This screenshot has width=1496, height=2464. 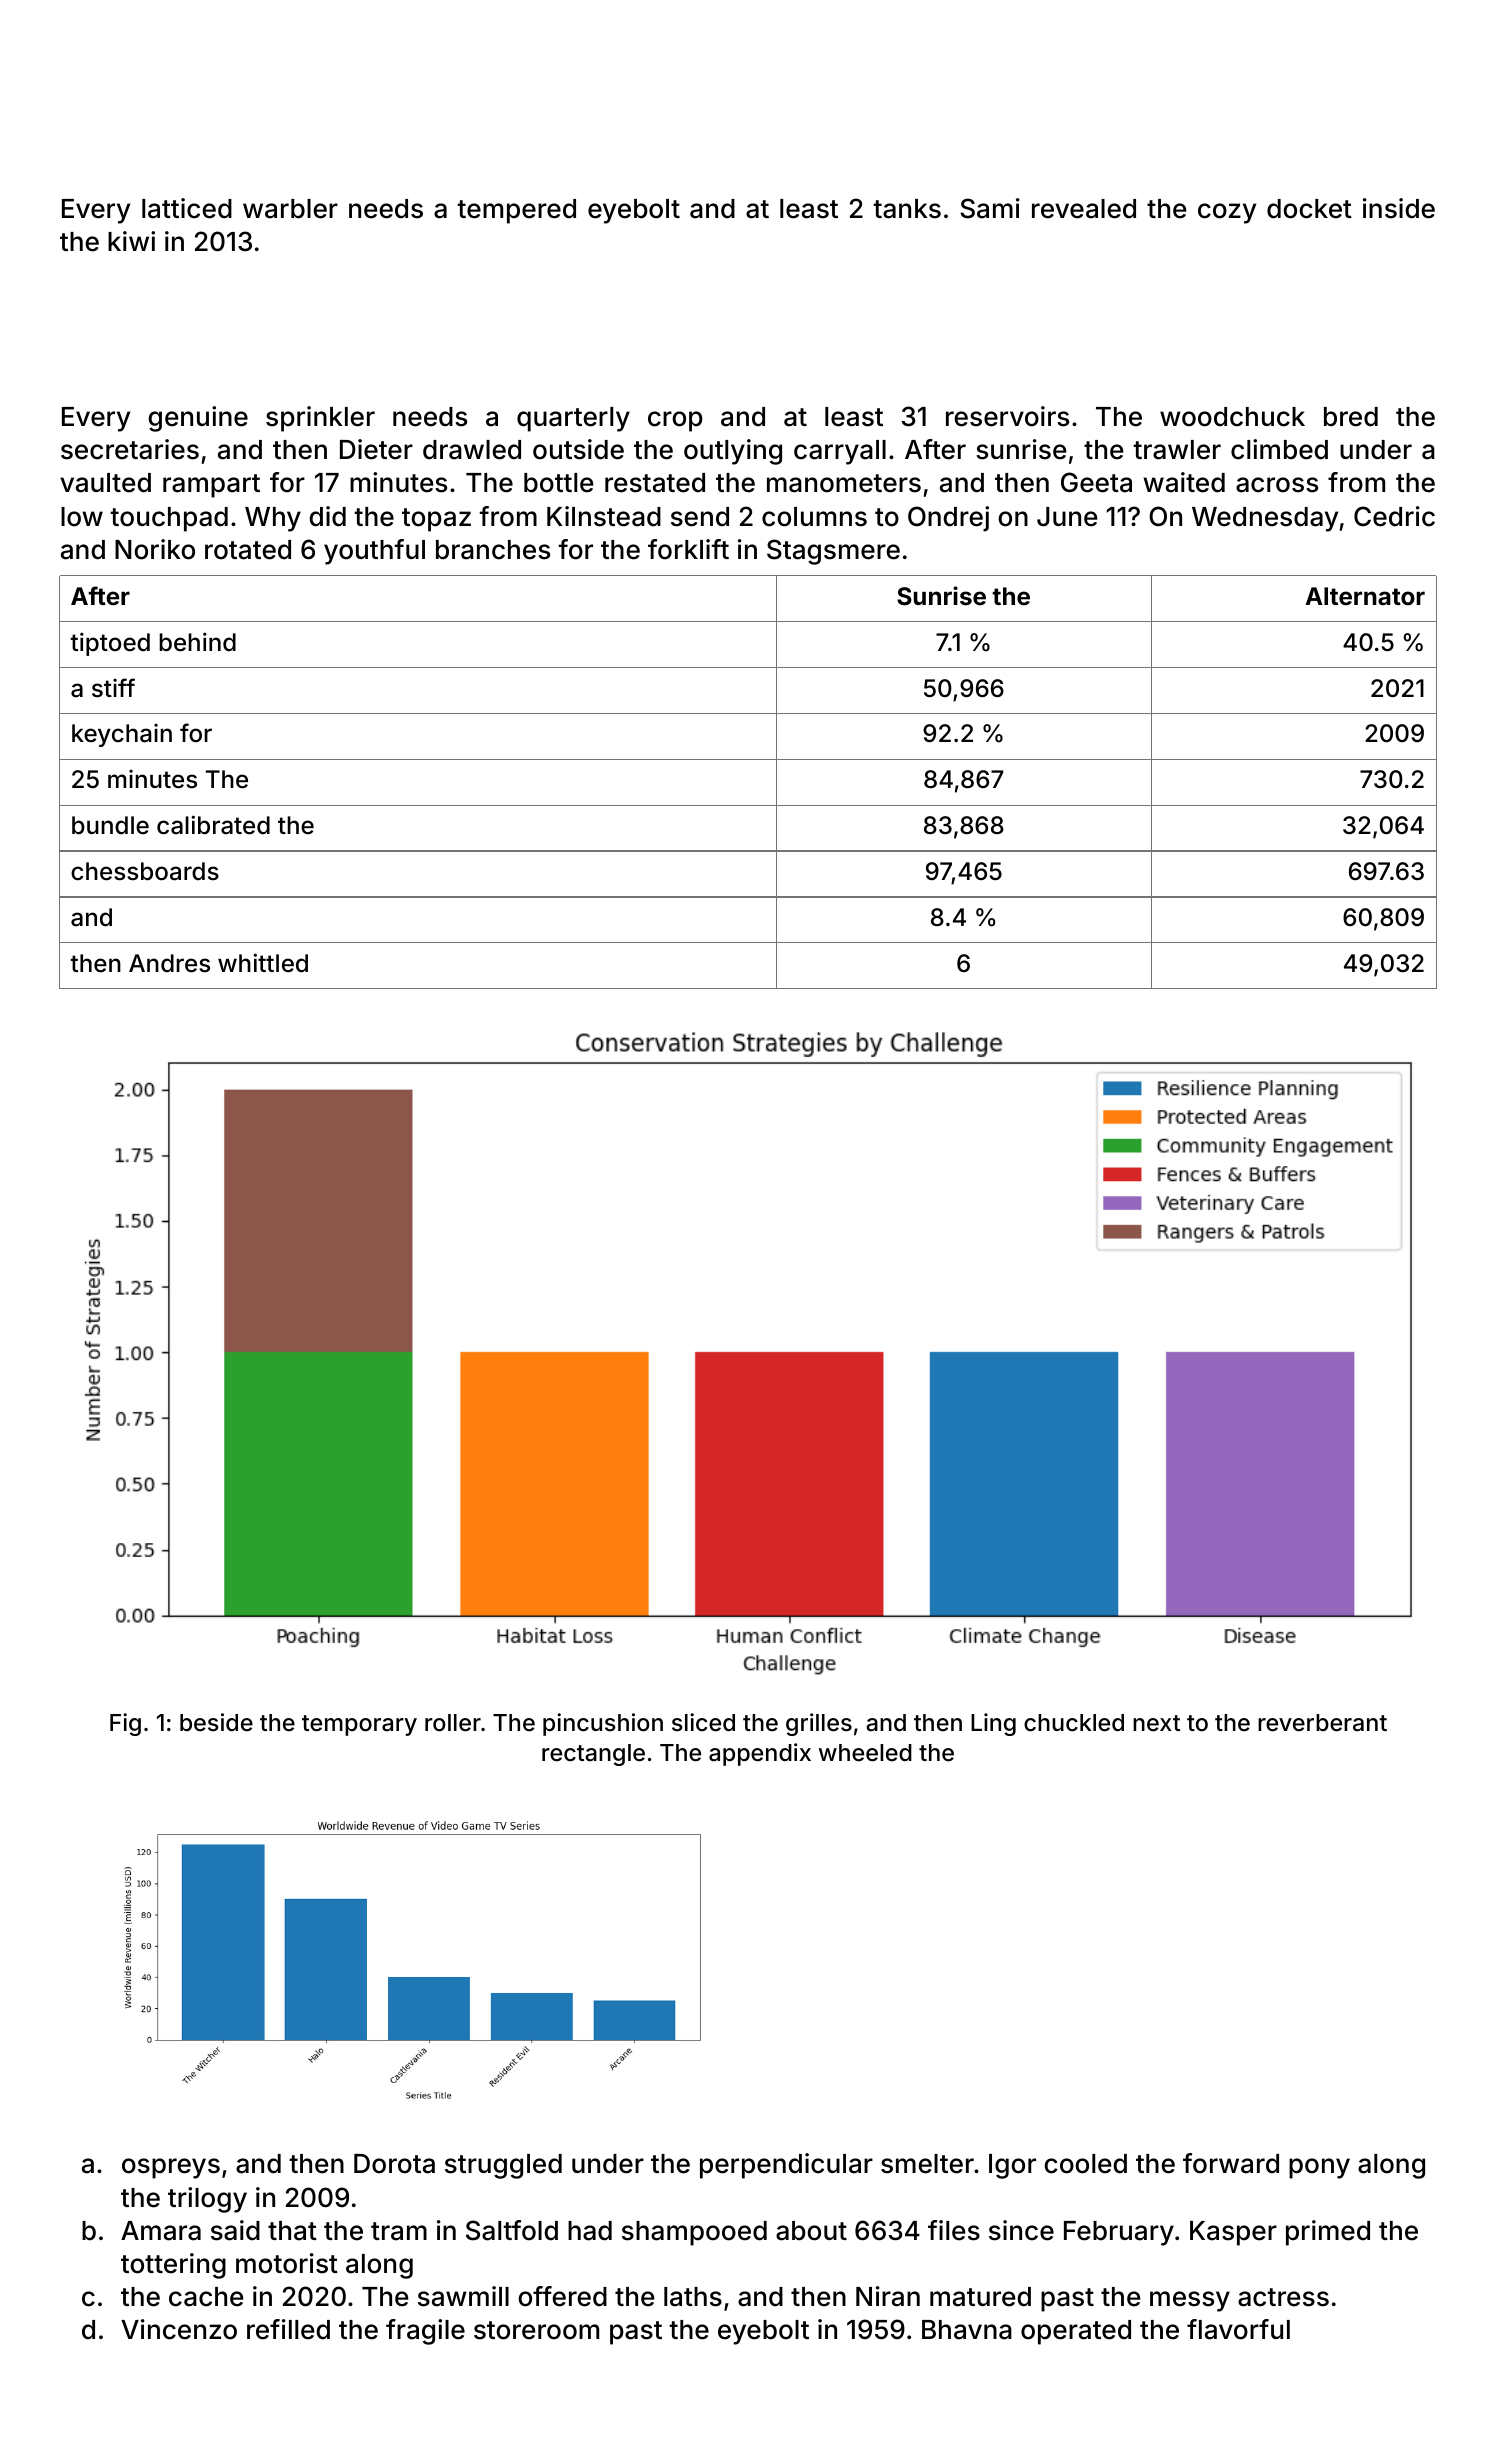 What do you see at coordinates (161, 2231) in the screenshot?
I see `Amara` at bounding box center [161, 2231].
